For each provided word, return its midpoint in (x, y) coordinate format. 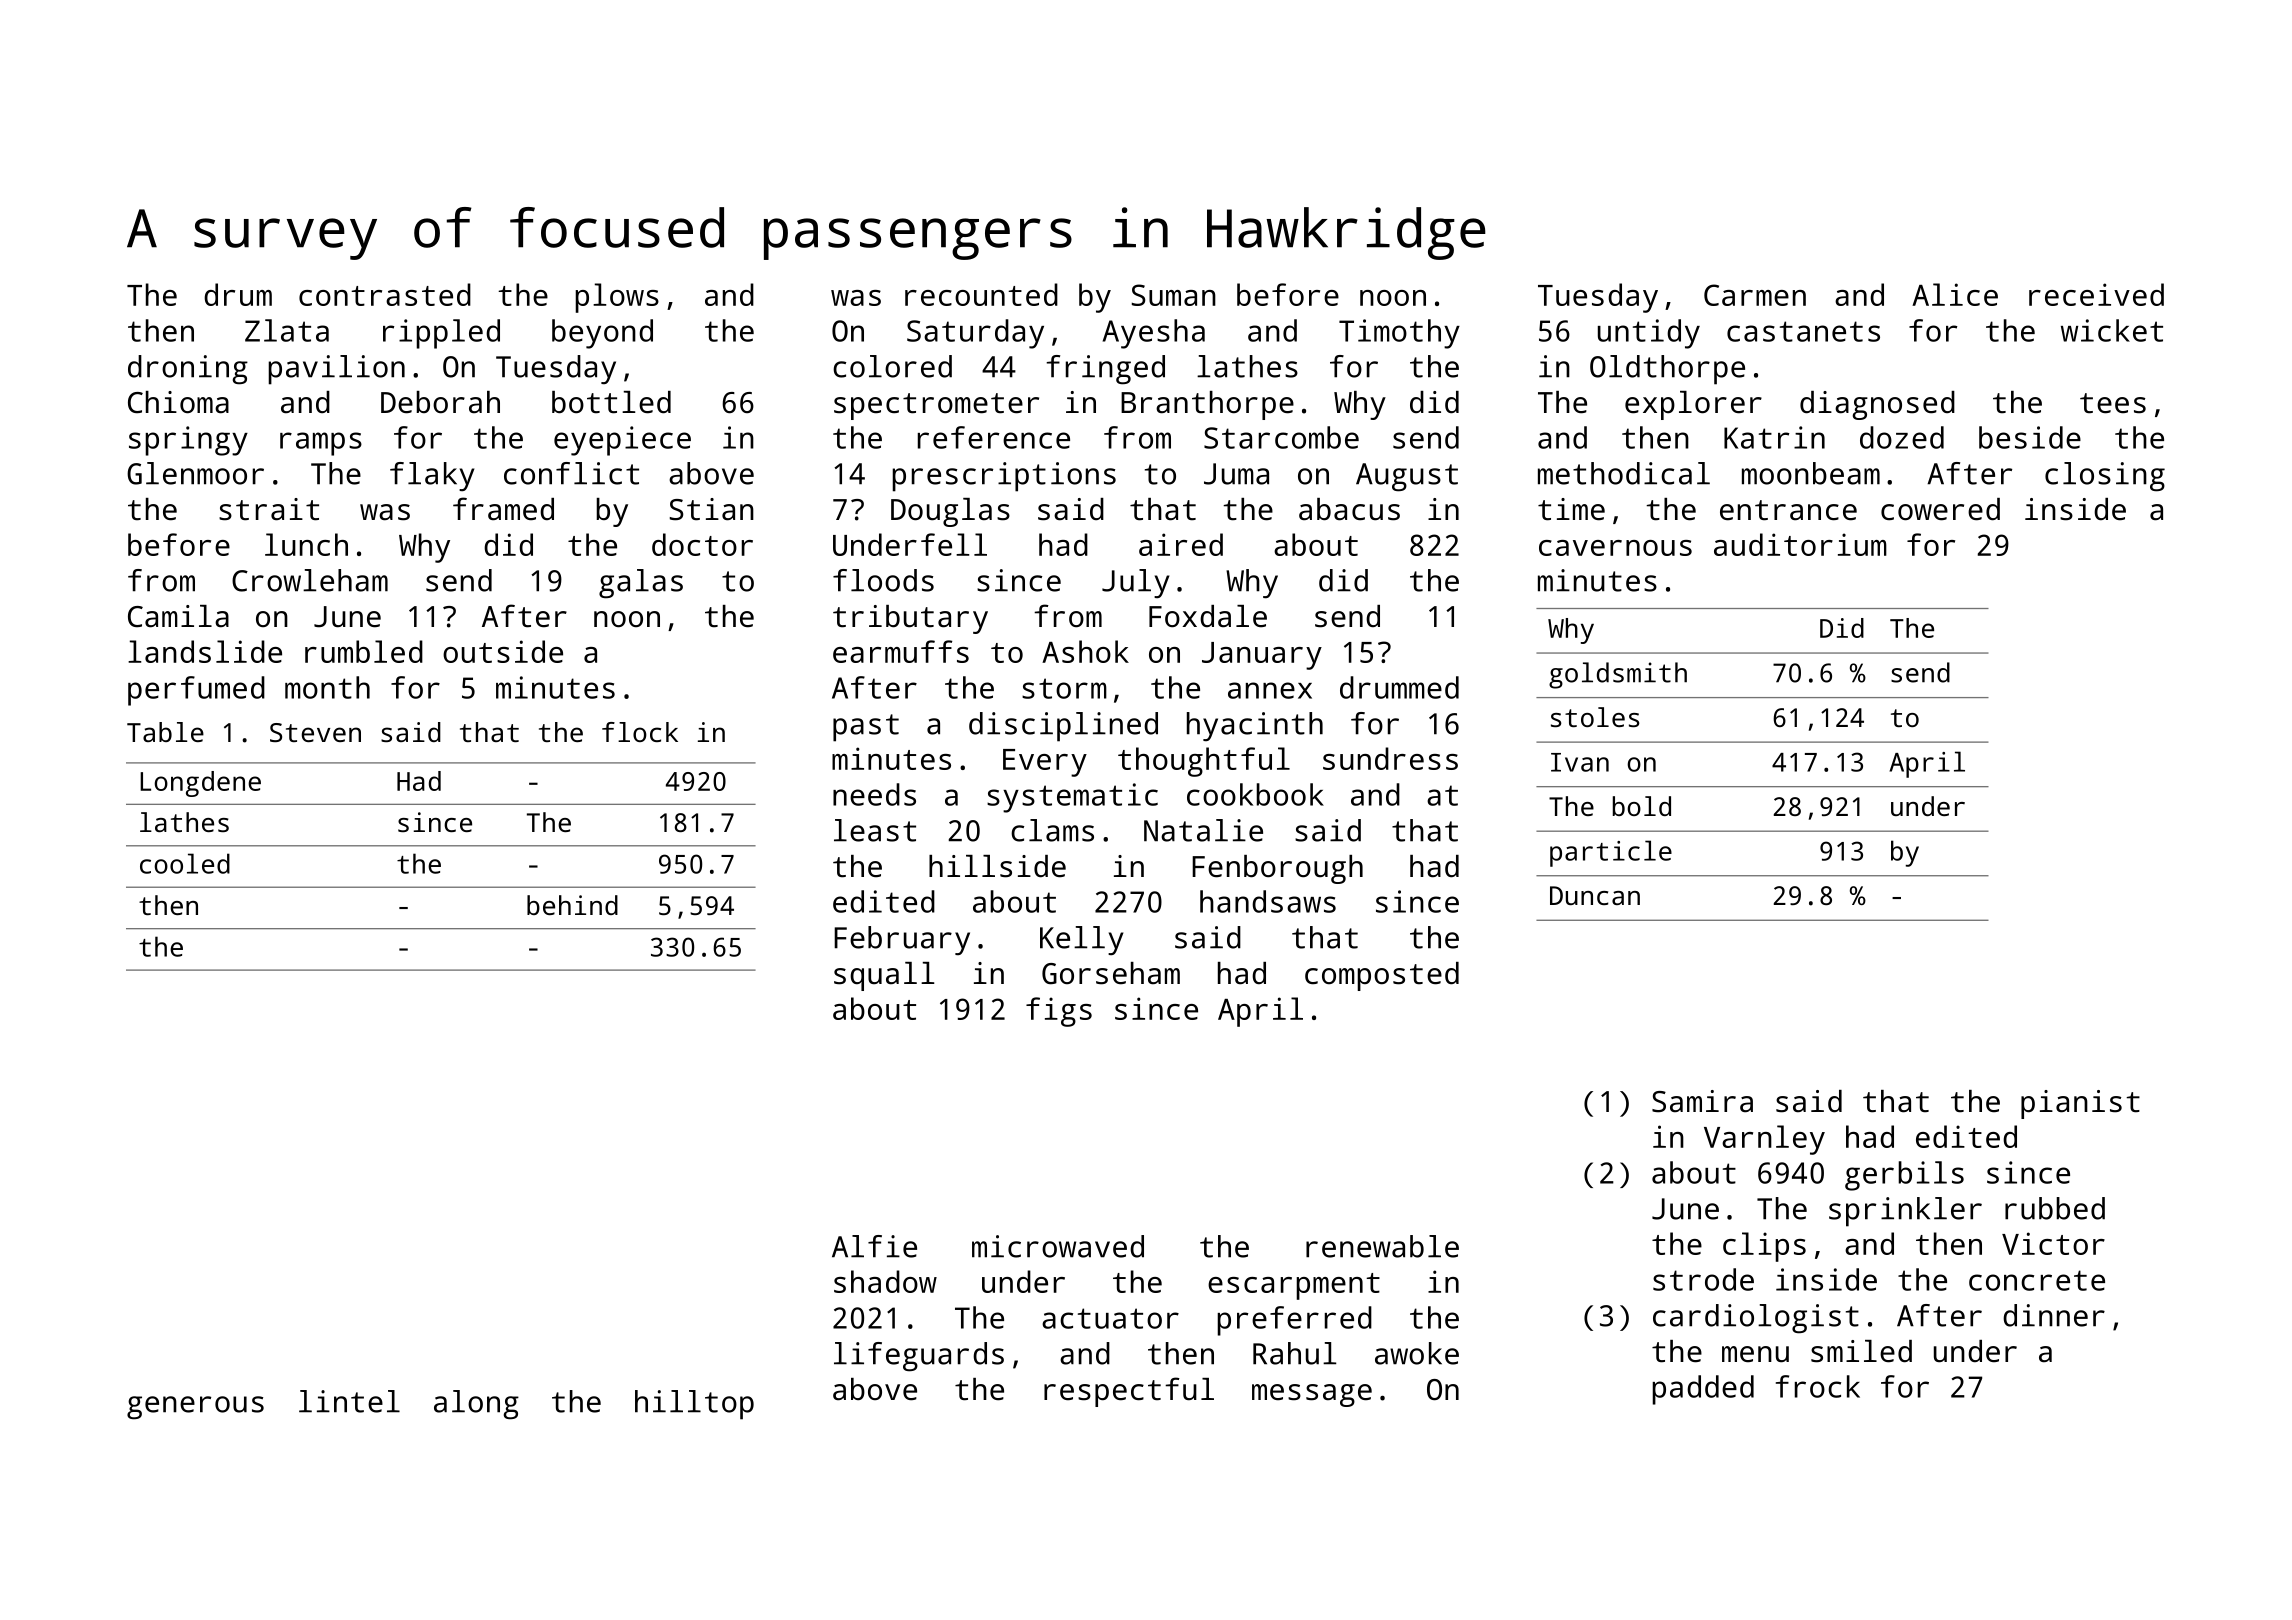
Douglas (950, 512)
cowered (1940, 509)
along (476, 1405)
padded (1703, 1390)
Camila (178, 616)
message (1312, 1395)
